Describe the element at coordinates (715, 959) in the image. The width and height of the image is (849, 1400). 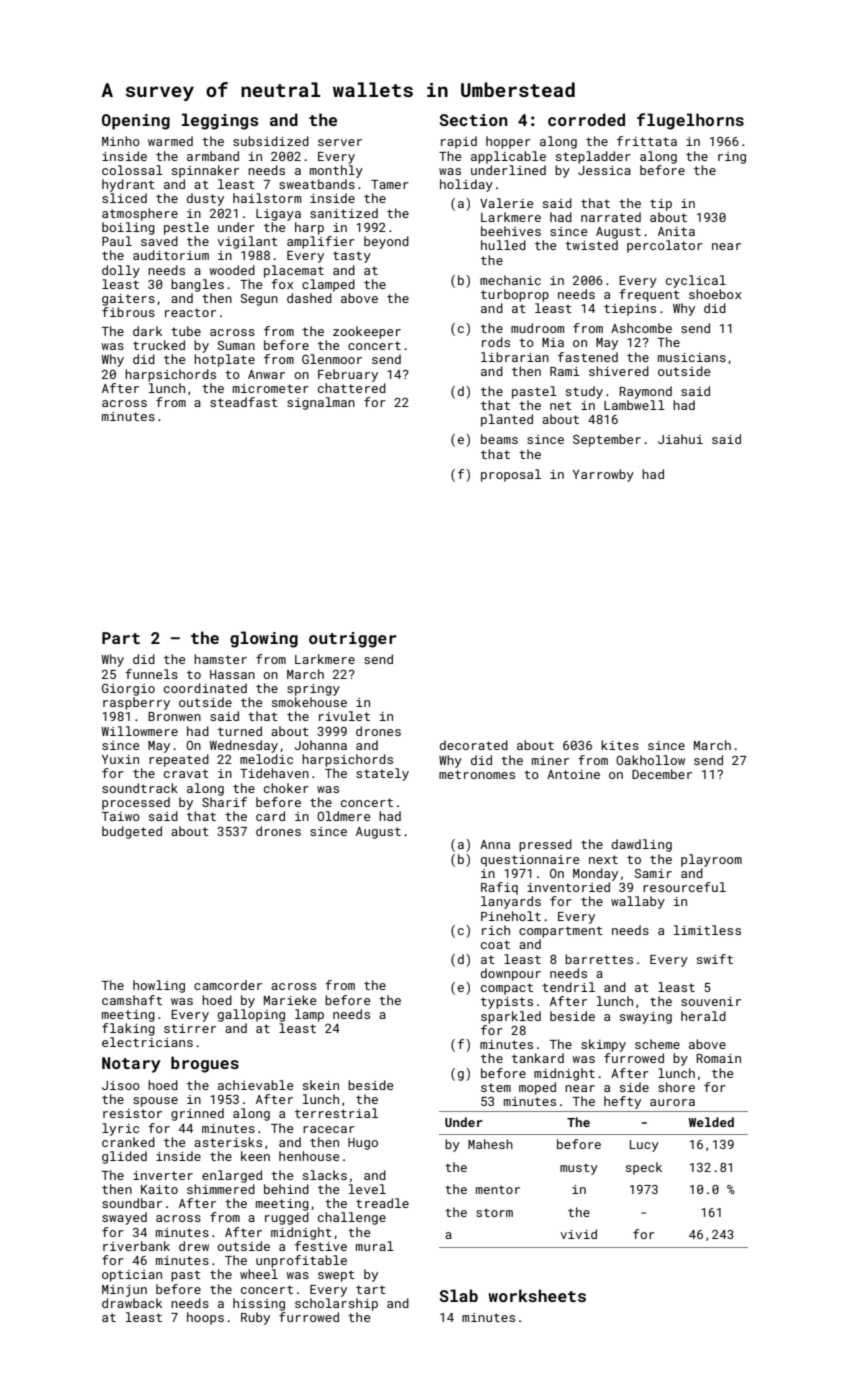
I see `swift` at that location.
